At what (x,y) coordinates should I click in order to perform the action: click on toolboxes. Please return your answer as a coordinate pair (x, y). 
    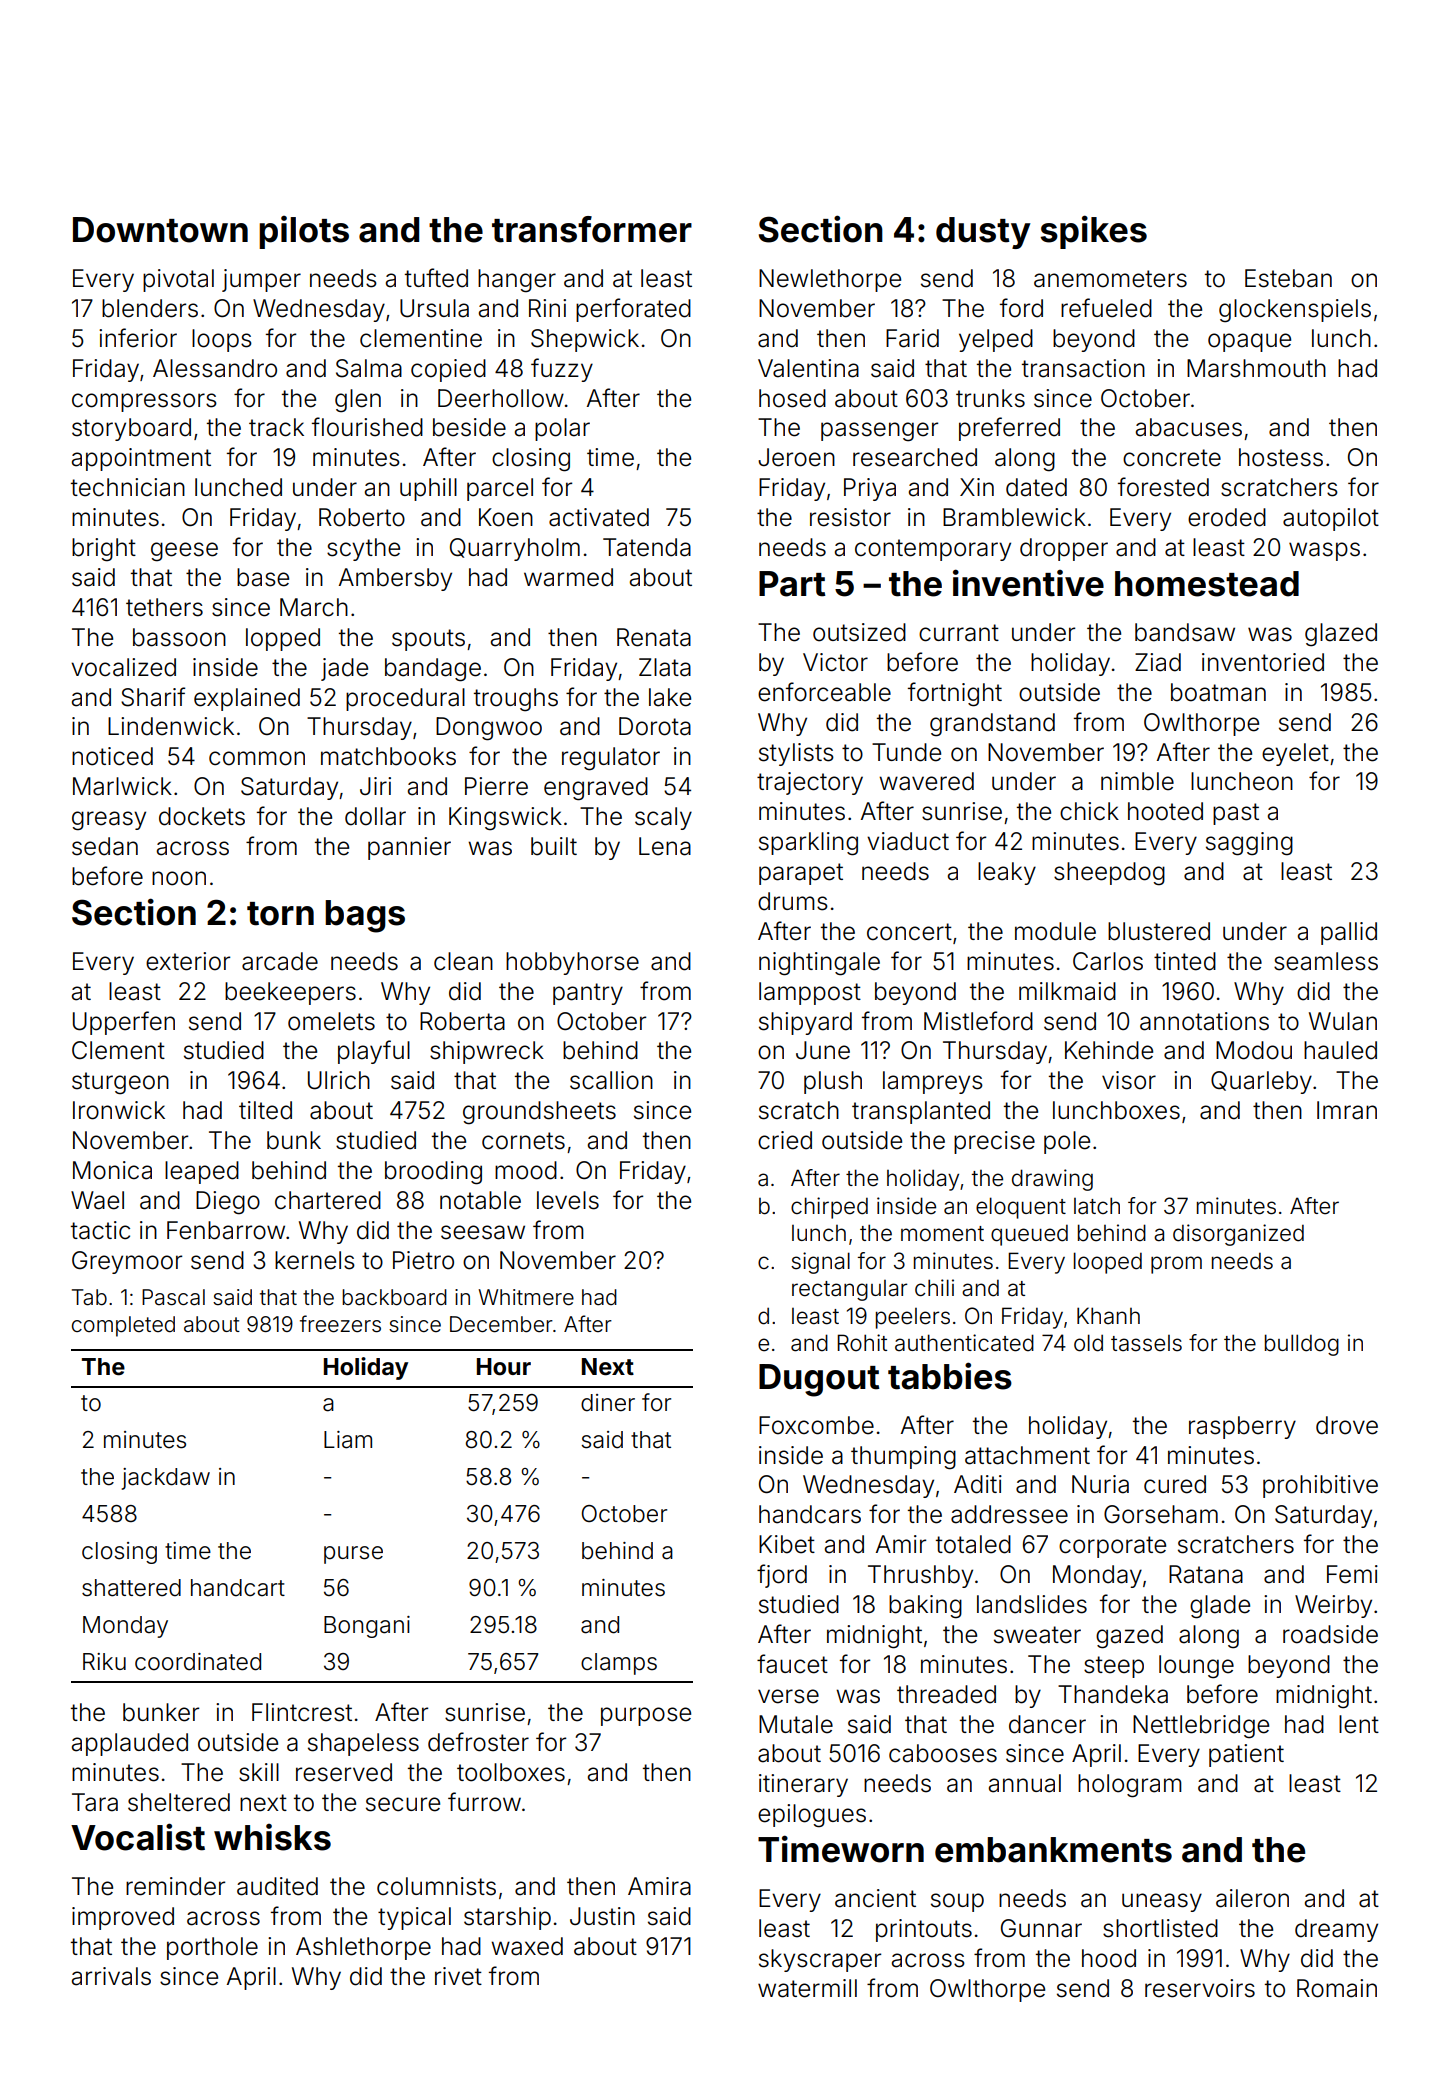
    Looking at the image, I should click on (511, 1772).
